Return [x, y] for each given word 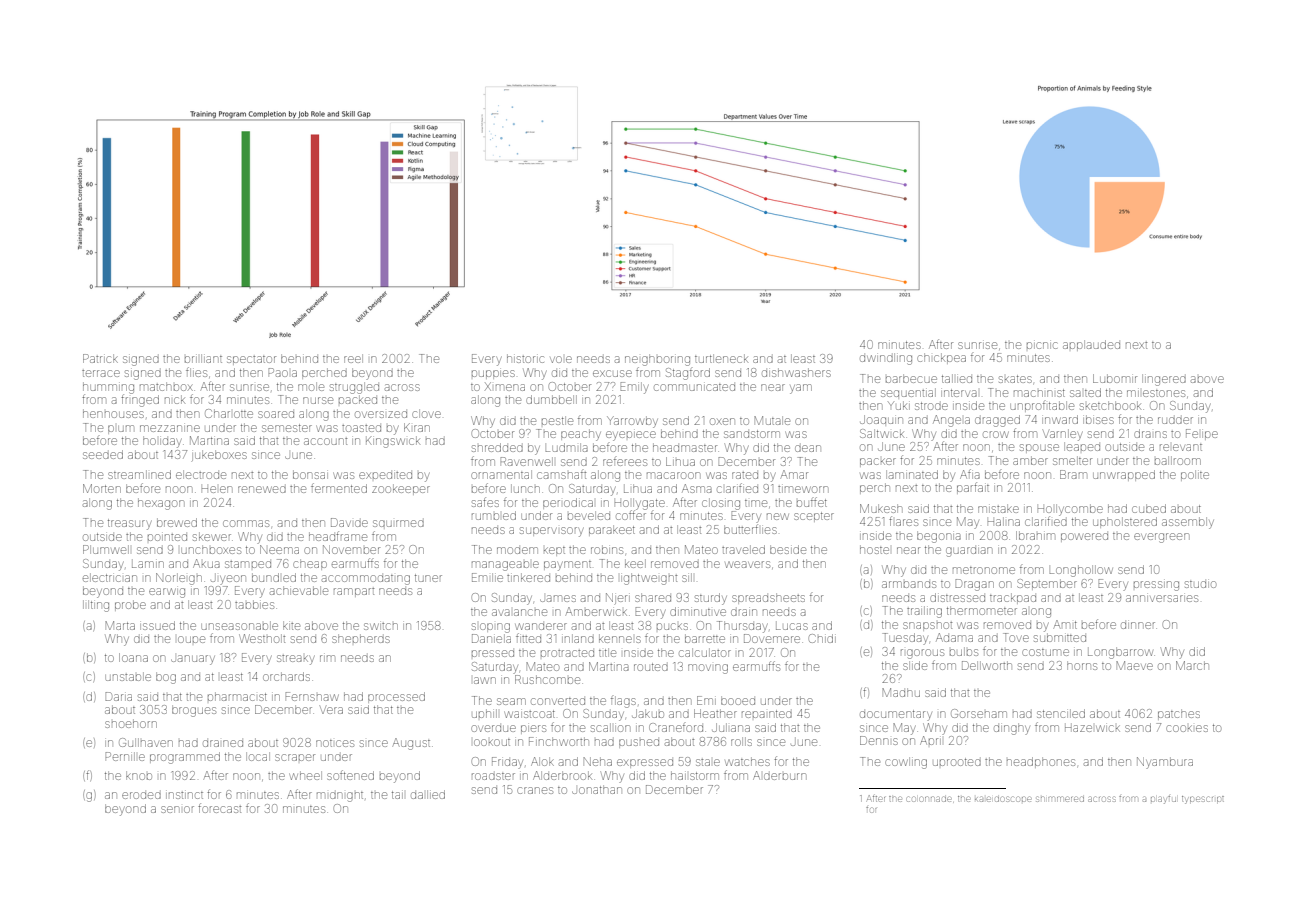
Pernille [125, 756]
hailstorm [695, 775]
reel [353, 358]
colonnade [929, 799]
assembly [1188, 523]
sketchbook [1110, 405]
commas [246, 523]
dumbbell [551, 399]
